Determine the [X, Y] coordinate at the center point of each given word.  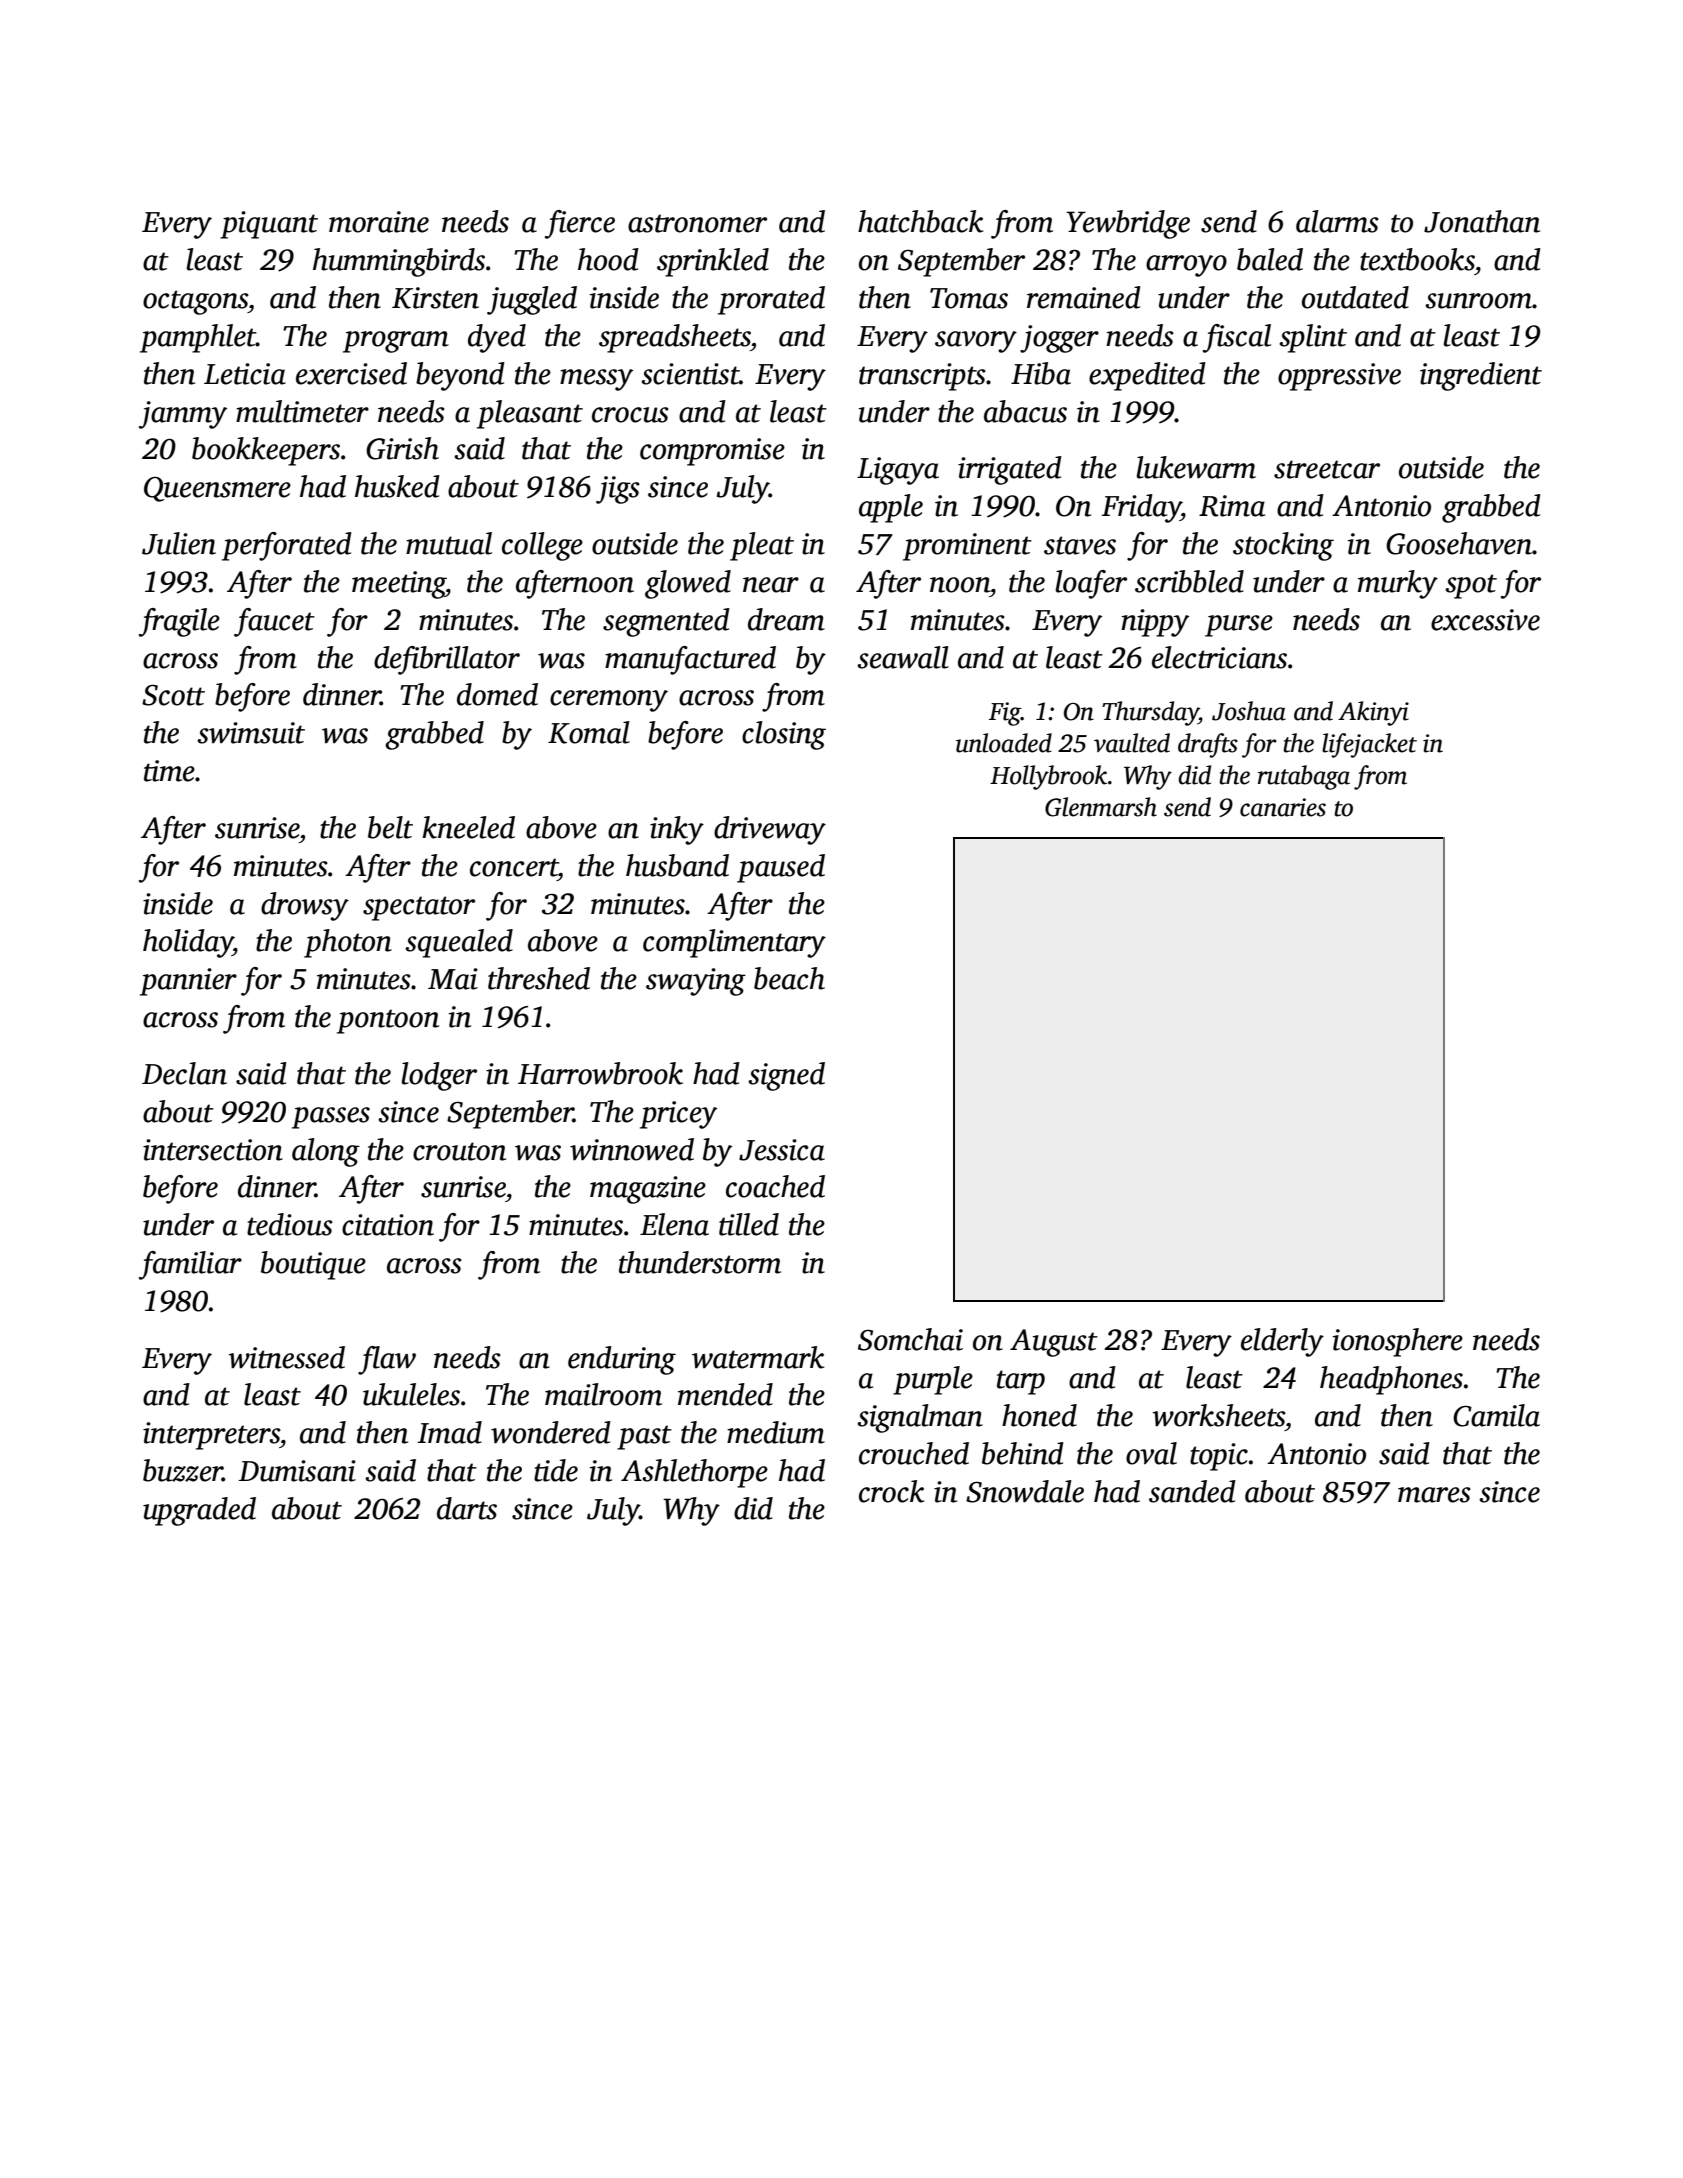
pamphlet [198, 338]
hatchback [920, 221]
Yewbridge [1128, 224]
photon [348, 943]
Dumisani [297, 1471]
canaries [1283, 807]
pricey [678, 1115]
